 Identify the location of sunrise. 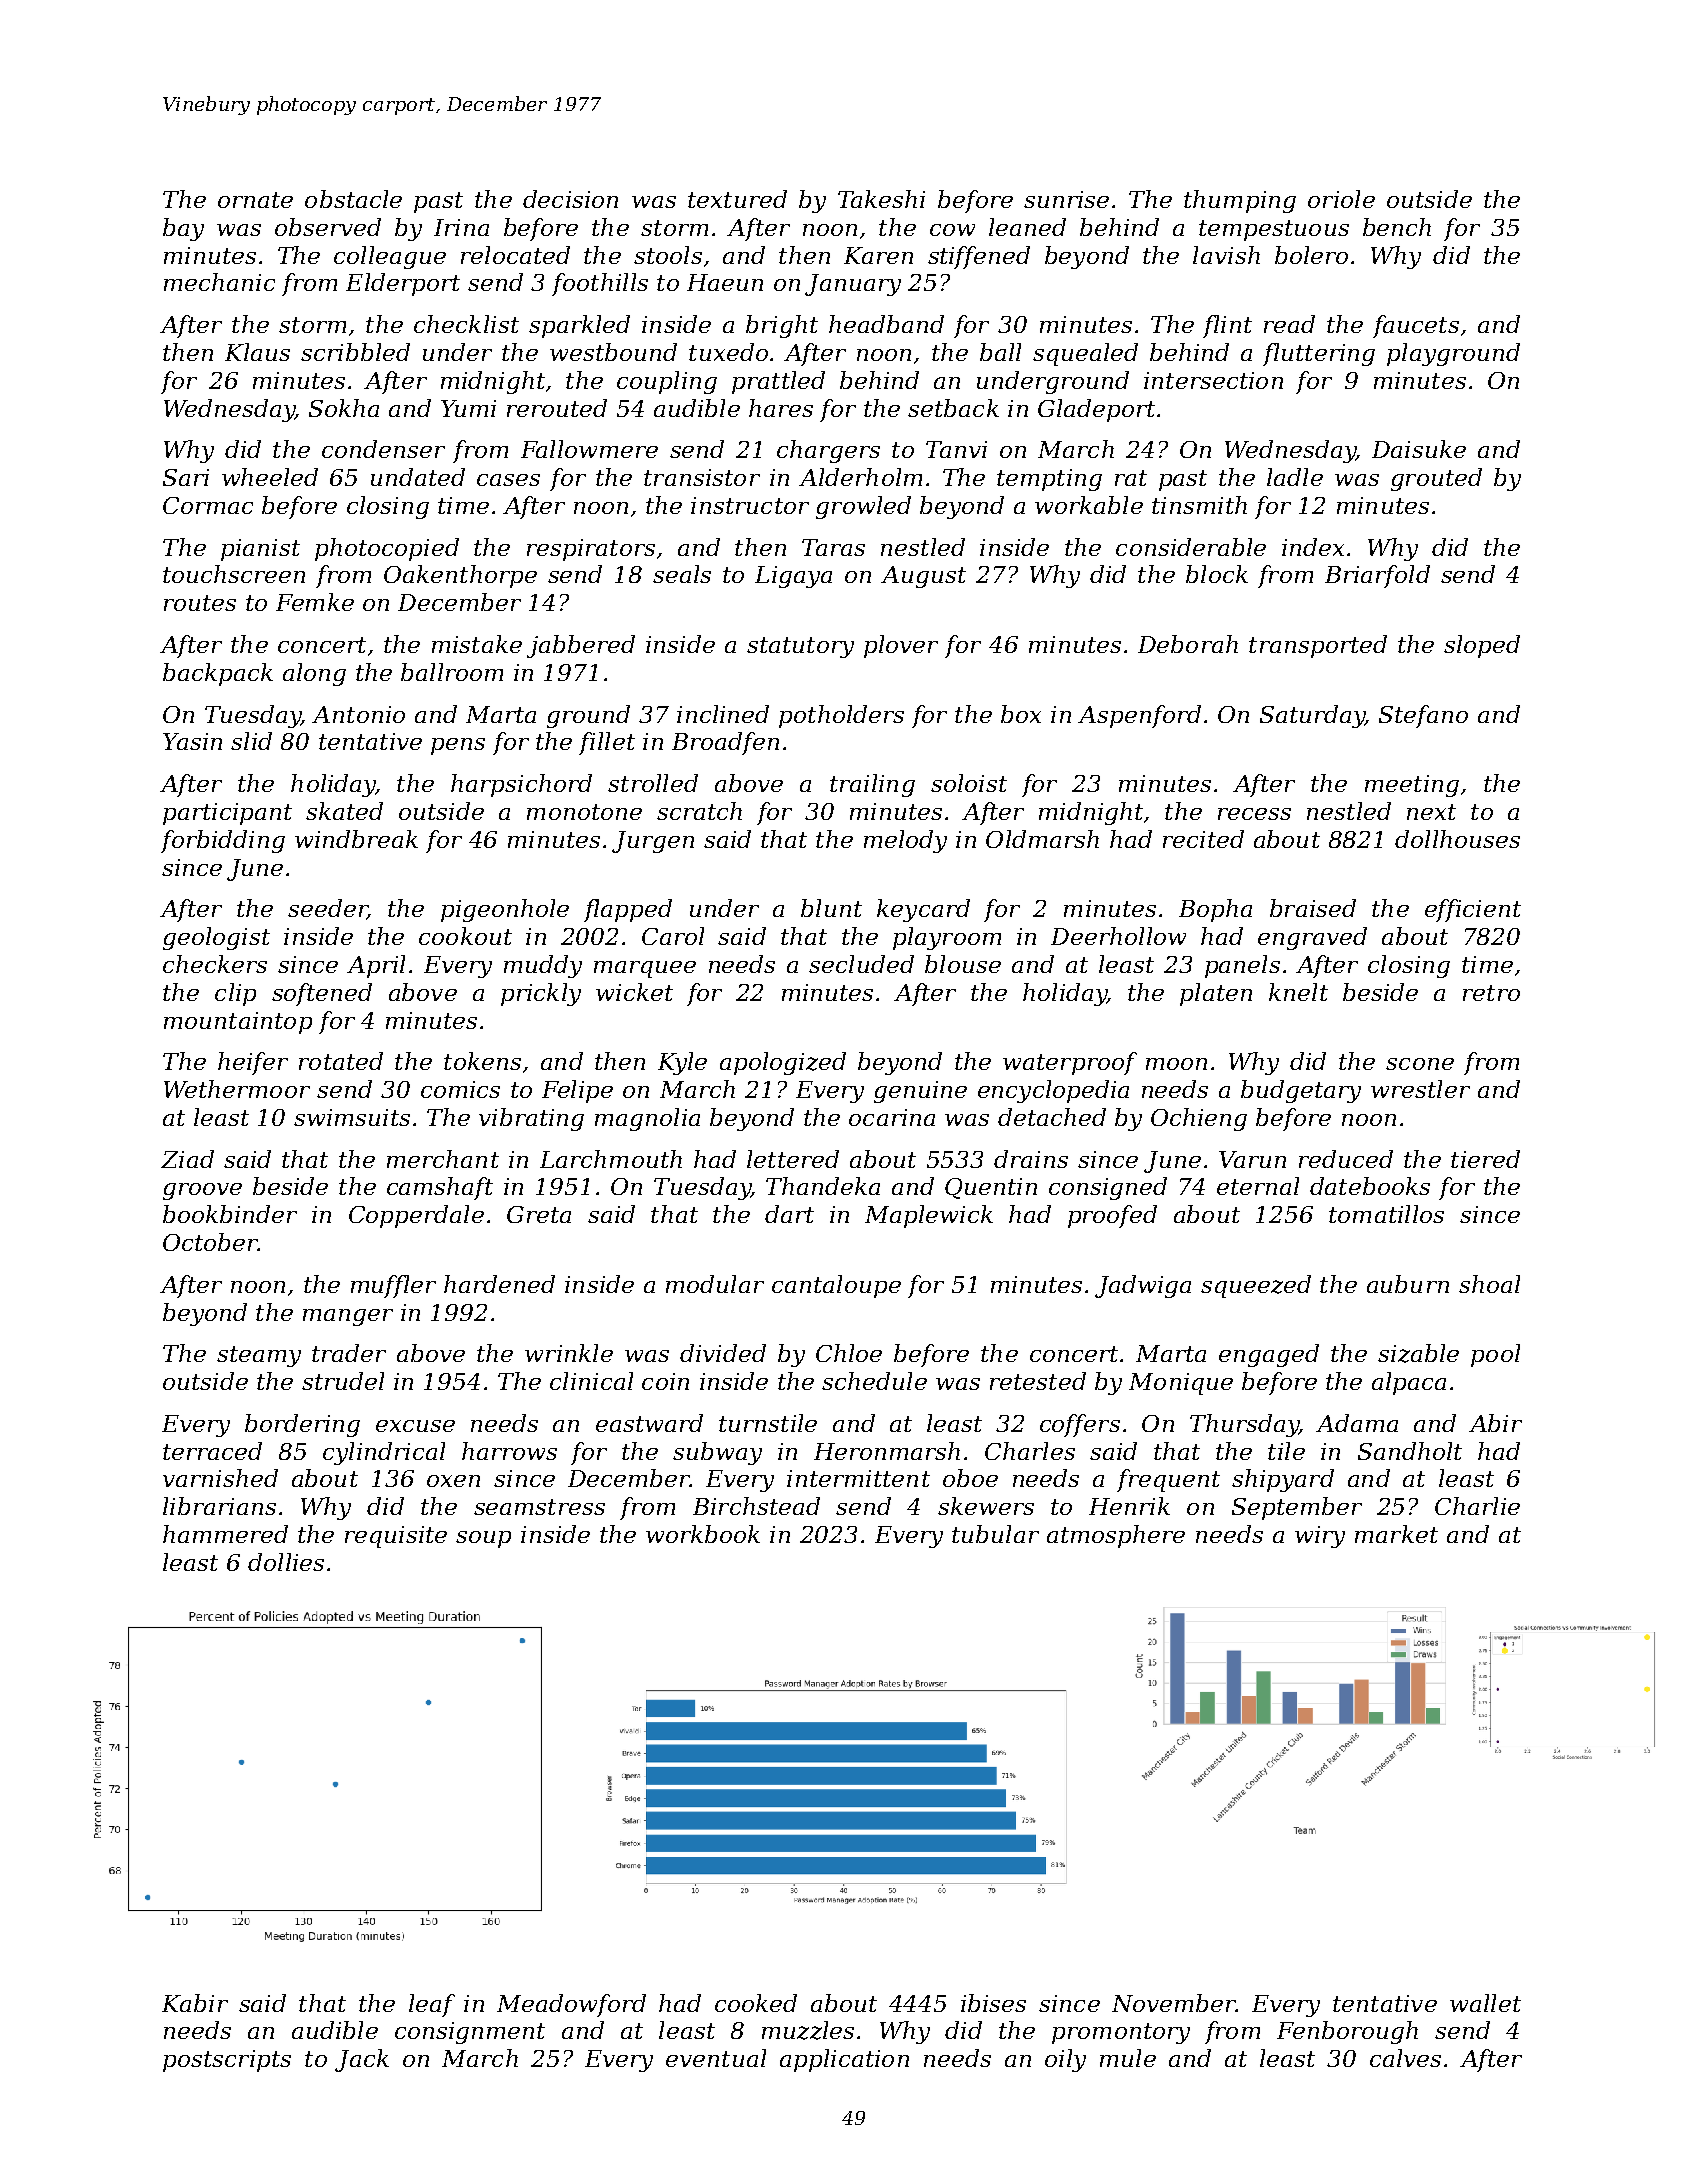
(1066, 199).
